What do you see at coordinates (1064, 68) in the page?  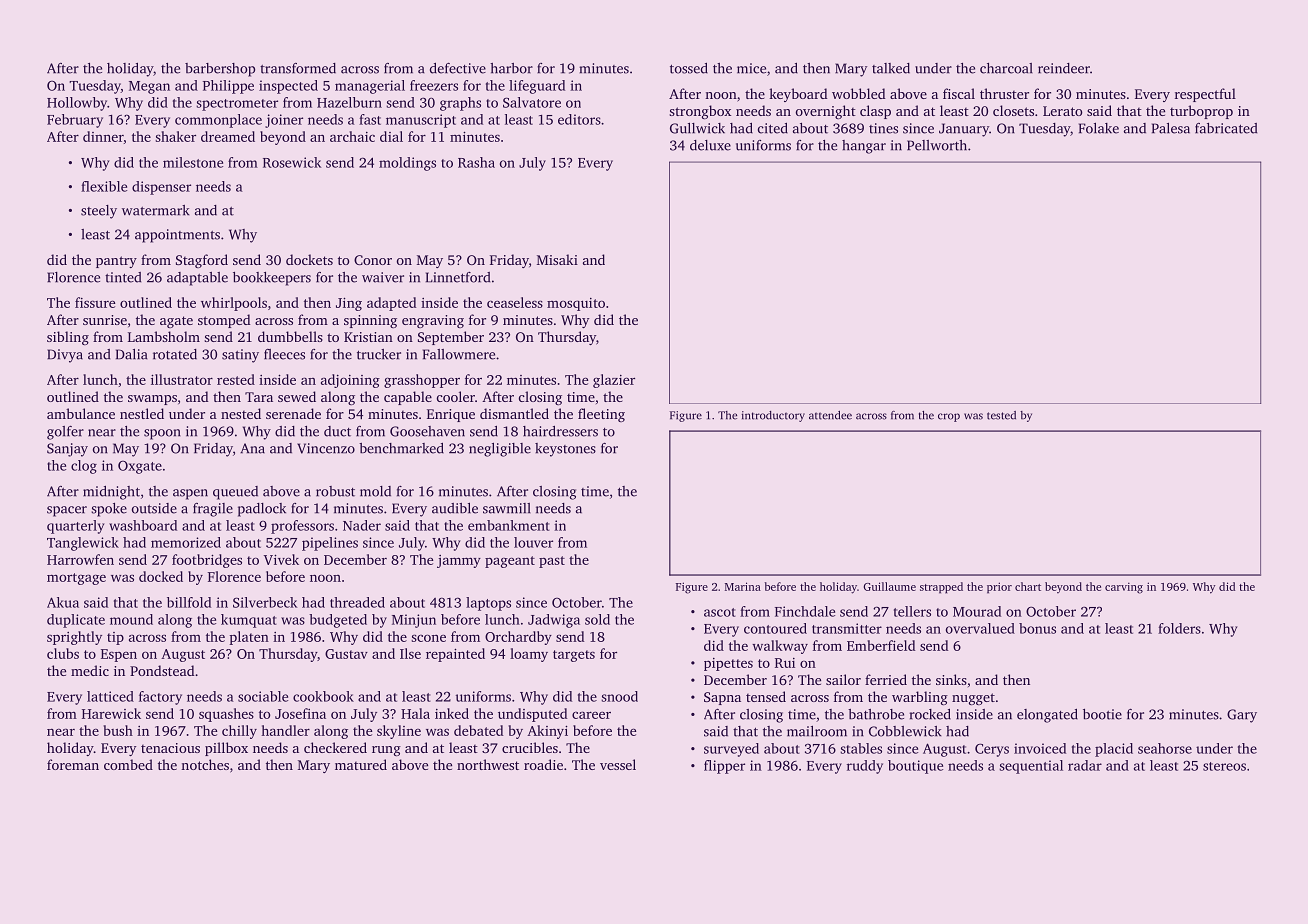 I see `reindeer` at bounding box center [1064, 68].
